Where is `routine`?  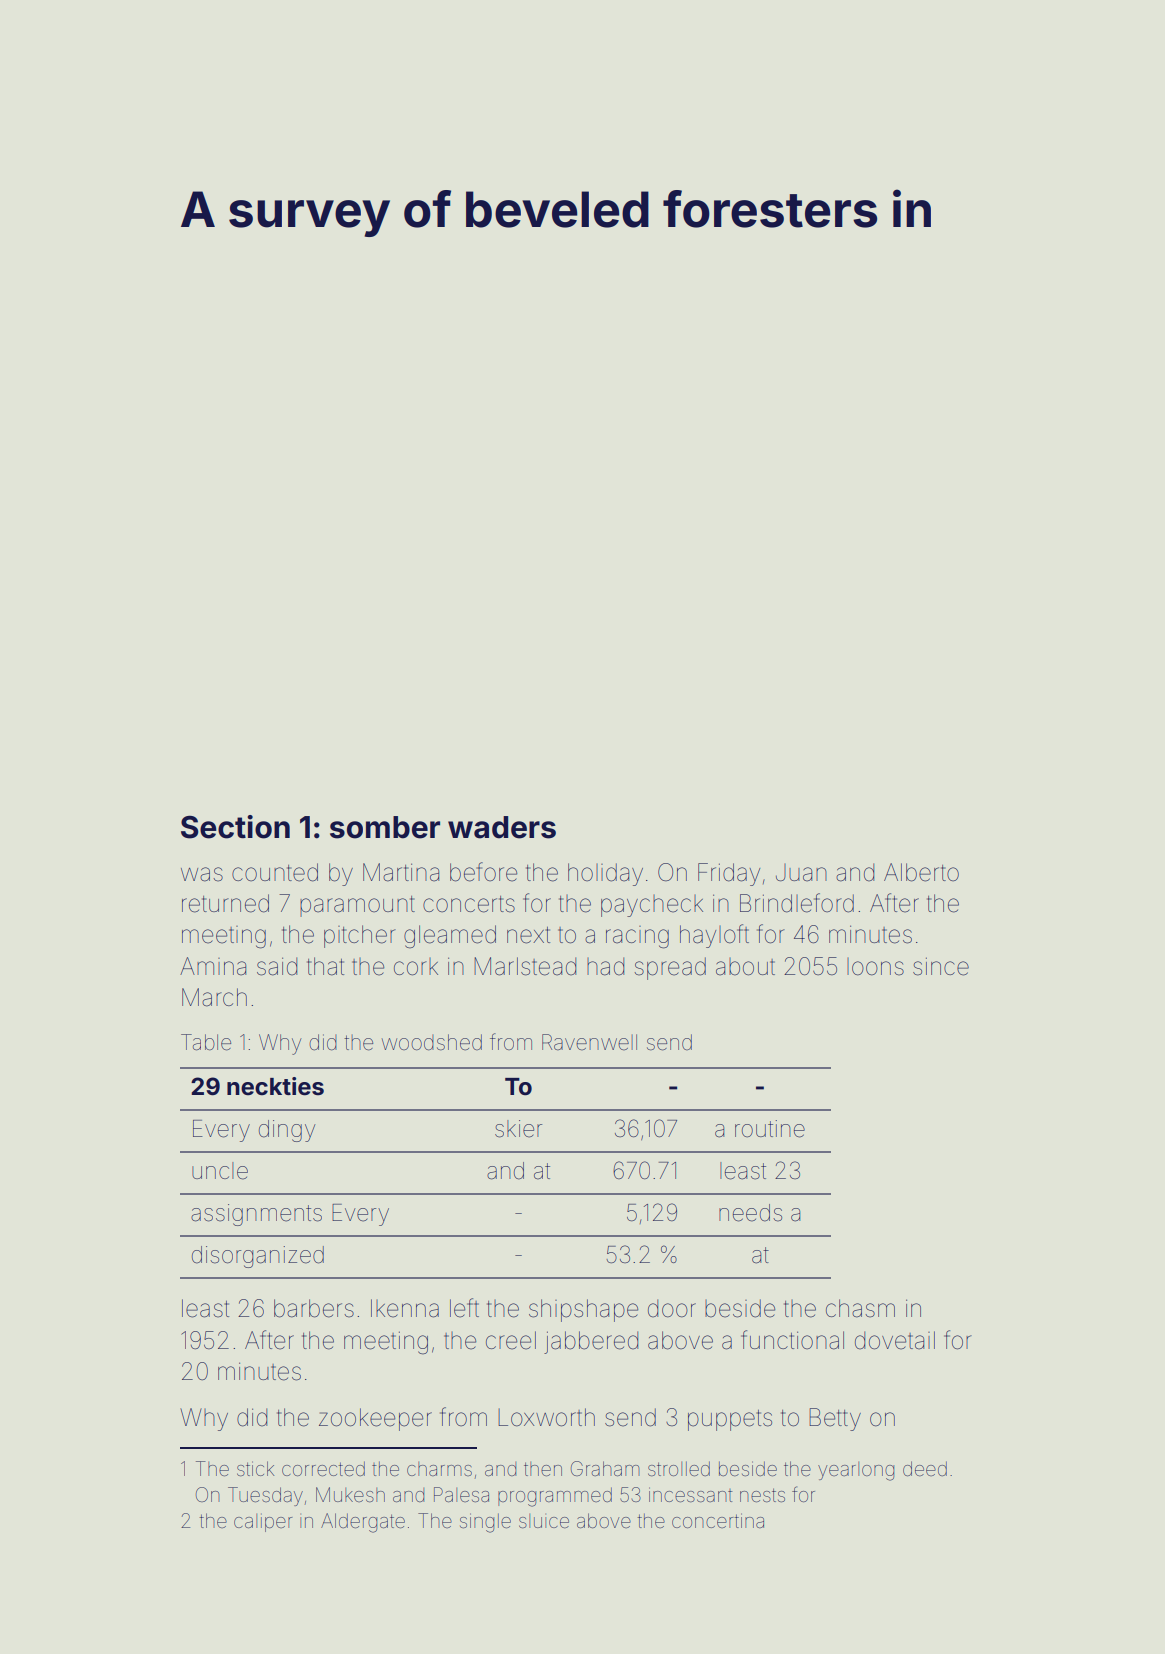
routine is located at coordinates (770, 1129).
